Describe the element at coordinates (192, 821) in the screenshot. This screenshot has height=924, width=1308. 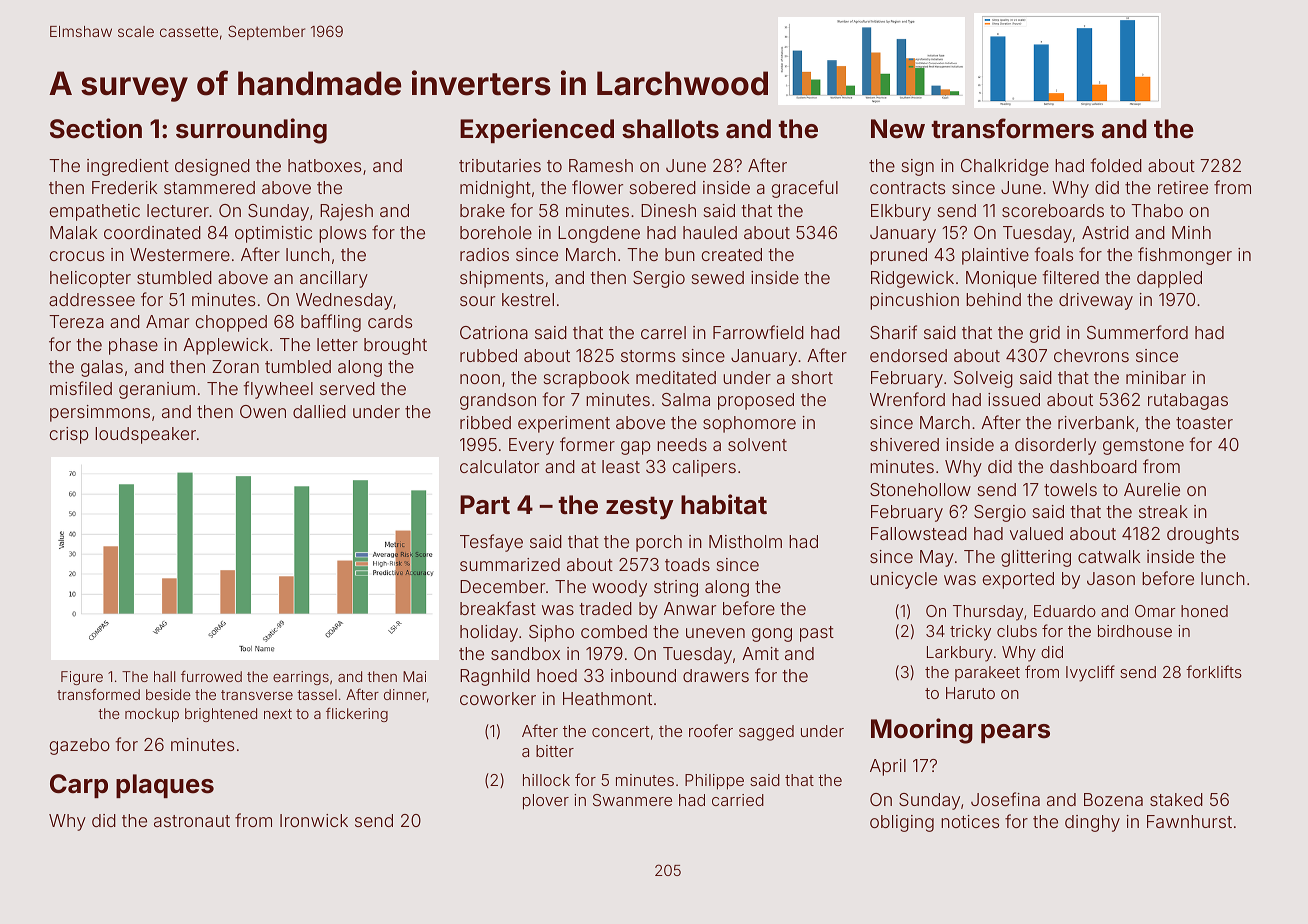
I see `astronaut` at that location.
